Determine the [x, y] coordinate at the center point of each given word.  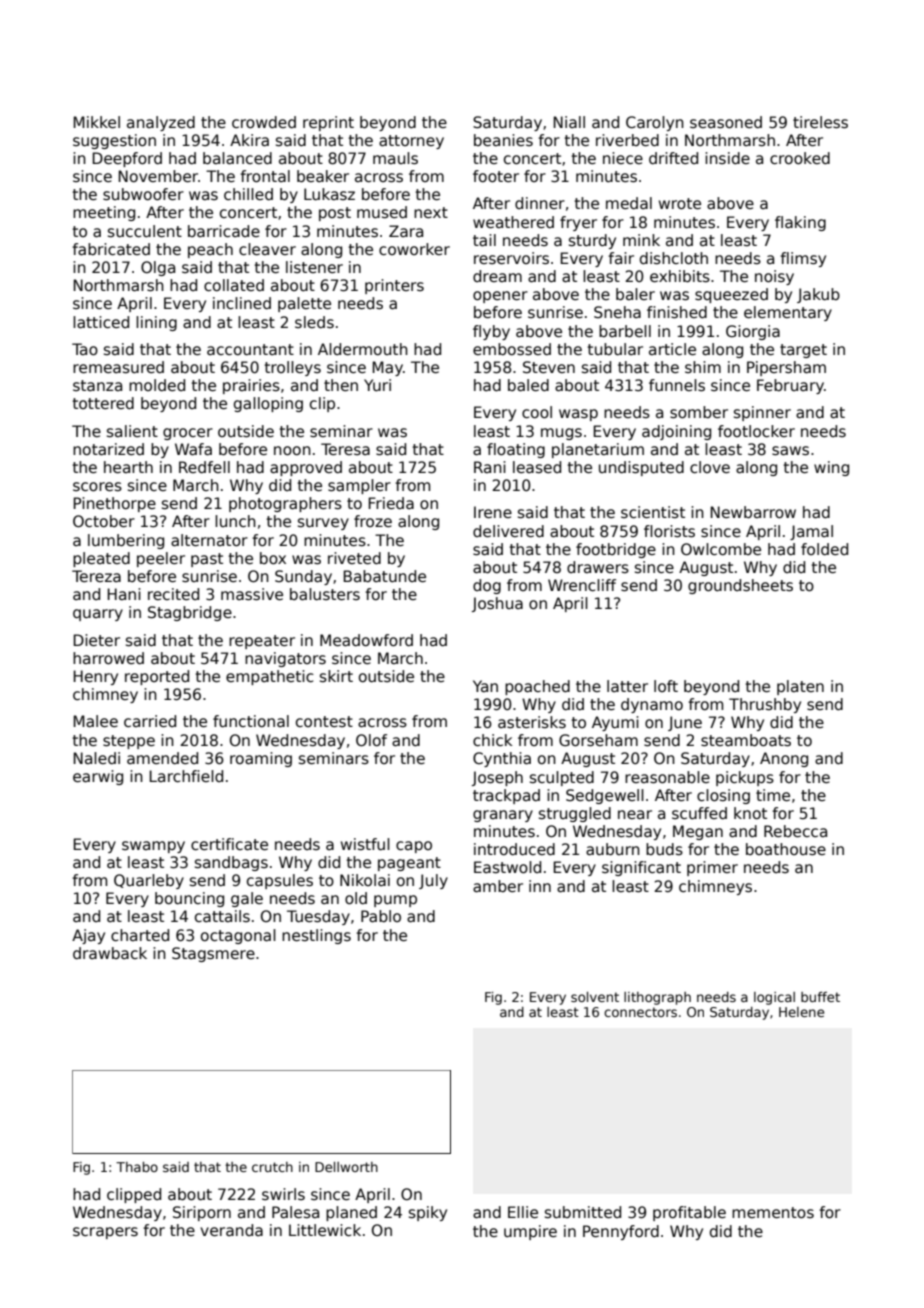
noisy [774, 277]
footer [496, 176]
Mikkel [96, 122]
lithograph [657, 998]
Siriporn [202, 1213]
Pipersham [786, 368]
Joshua [497, 604]
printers [394, 286]
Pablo [381, 916]
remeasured [118, 367]
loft [666, 686]
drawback [110, 953]
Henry [95, 677]
